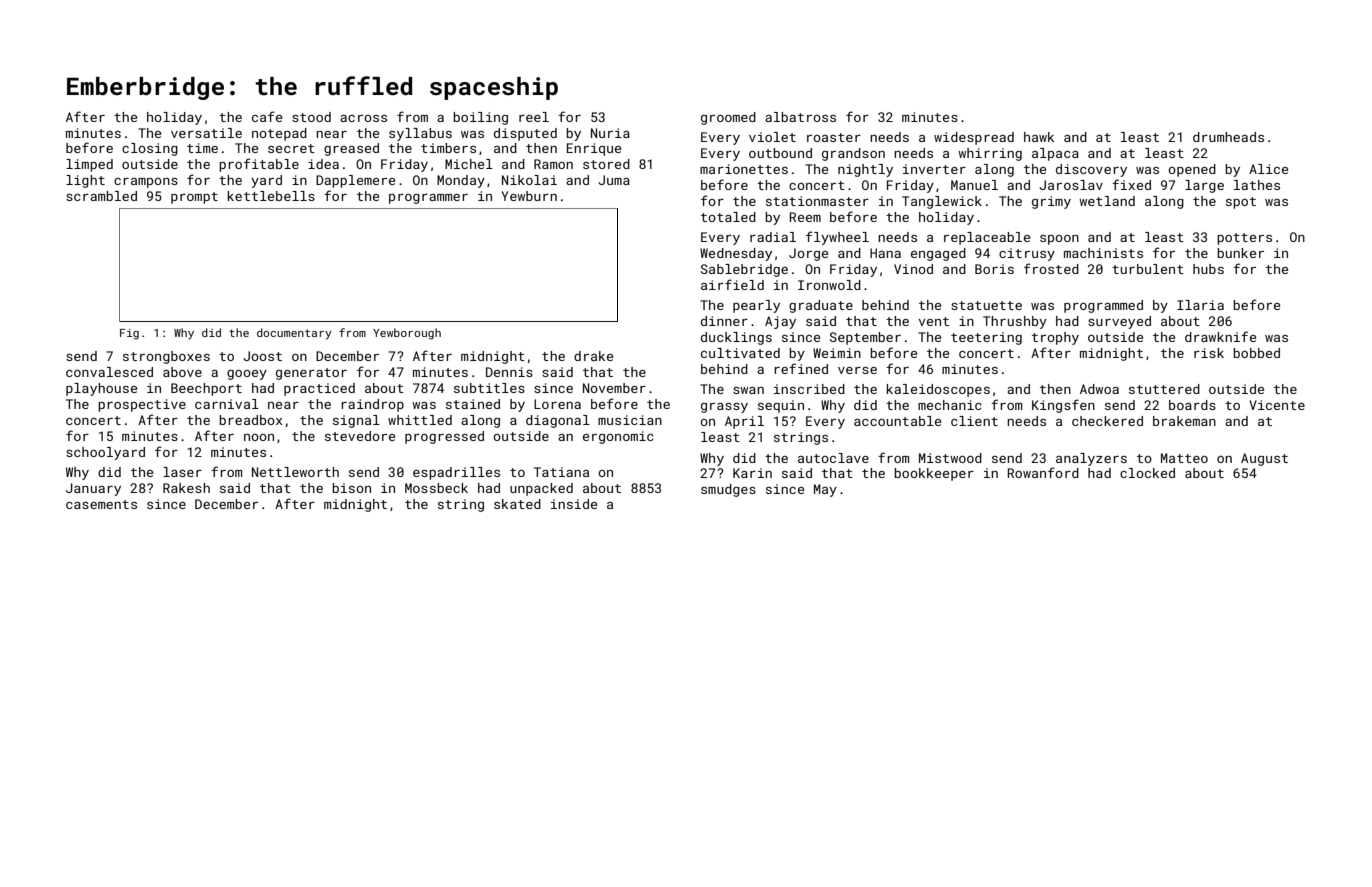  Describe the element at coordinates (311, 374) in the screenshot. I see `generator` at that location.
